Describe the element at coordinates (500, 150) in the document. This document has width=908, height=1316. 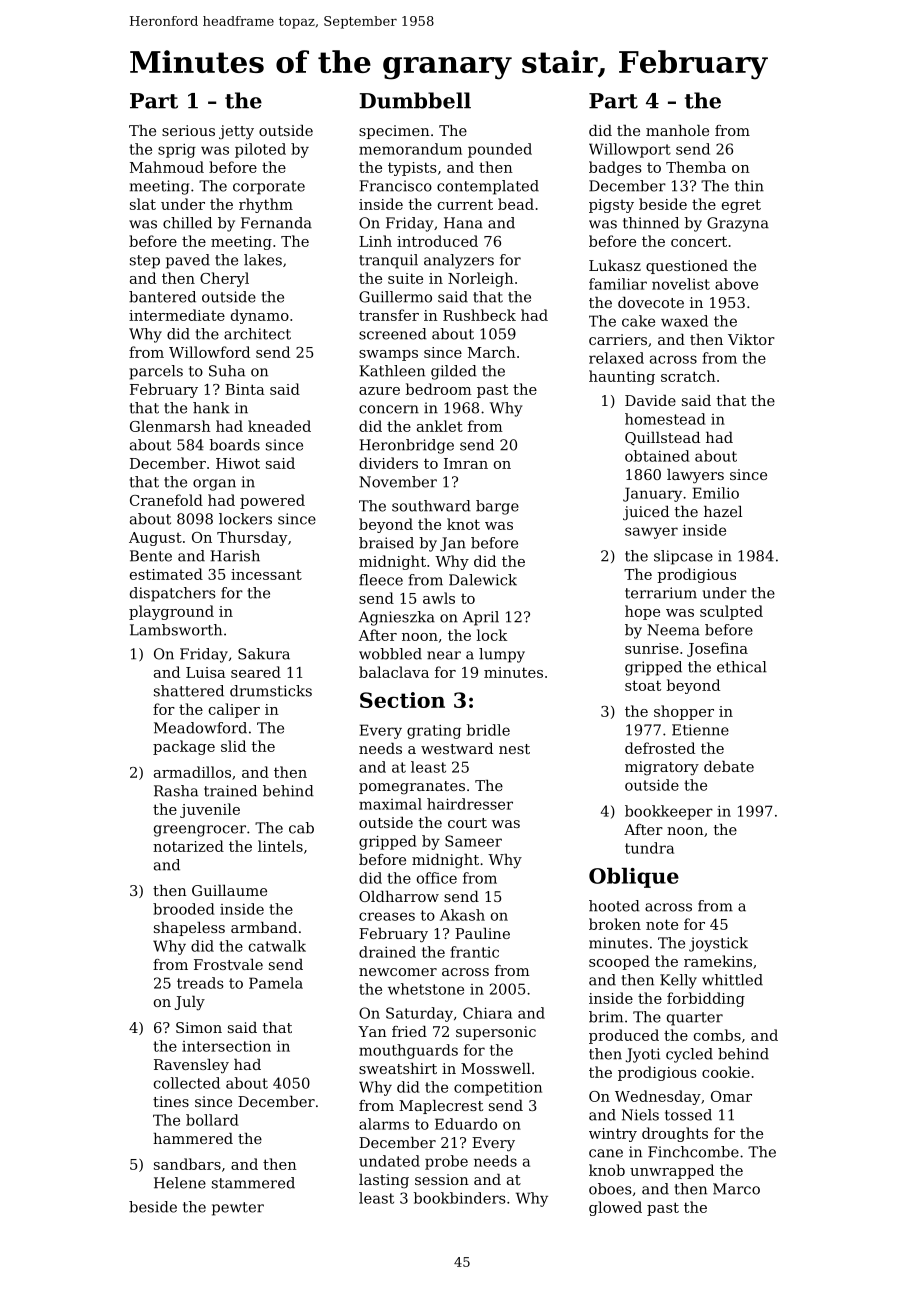
I see `pounded` at that location.
